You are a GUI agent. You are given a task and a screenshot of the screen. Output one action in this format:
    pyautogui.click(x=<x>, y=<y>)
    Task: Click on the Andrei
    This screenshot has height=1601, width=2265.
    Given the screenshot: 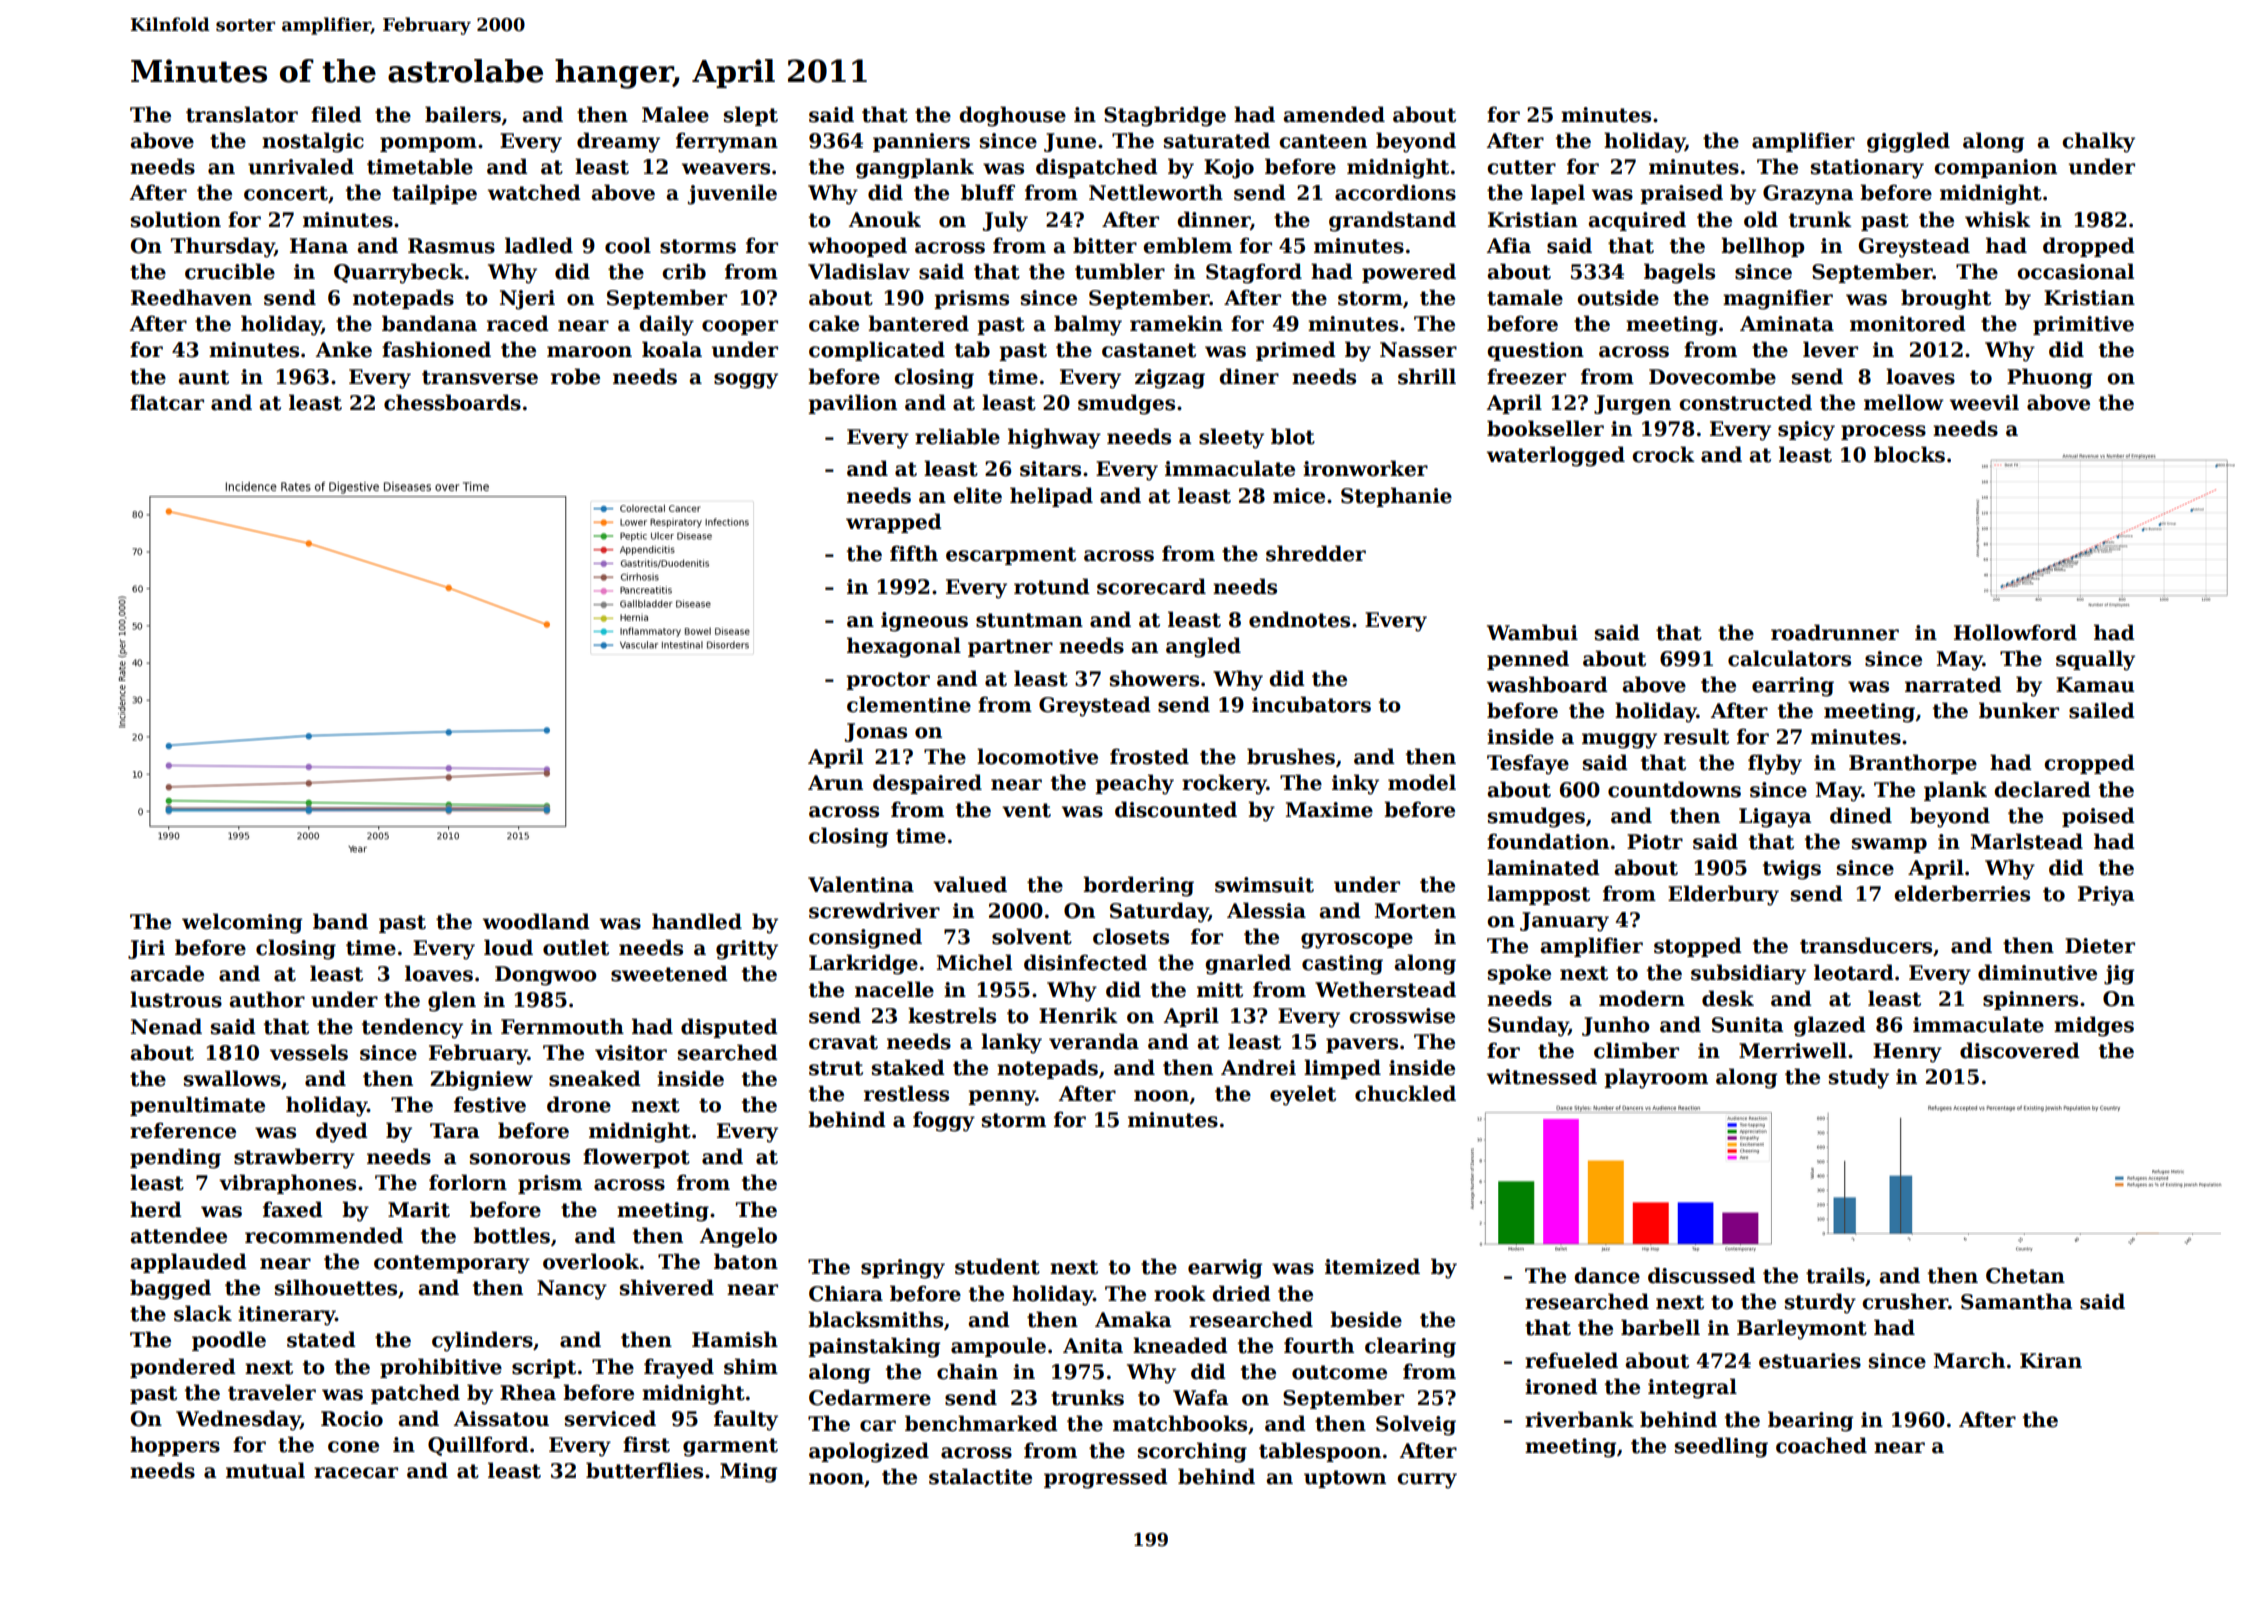 What is the action you would take?
    pyautogui.click(x=1258, y=1067)
